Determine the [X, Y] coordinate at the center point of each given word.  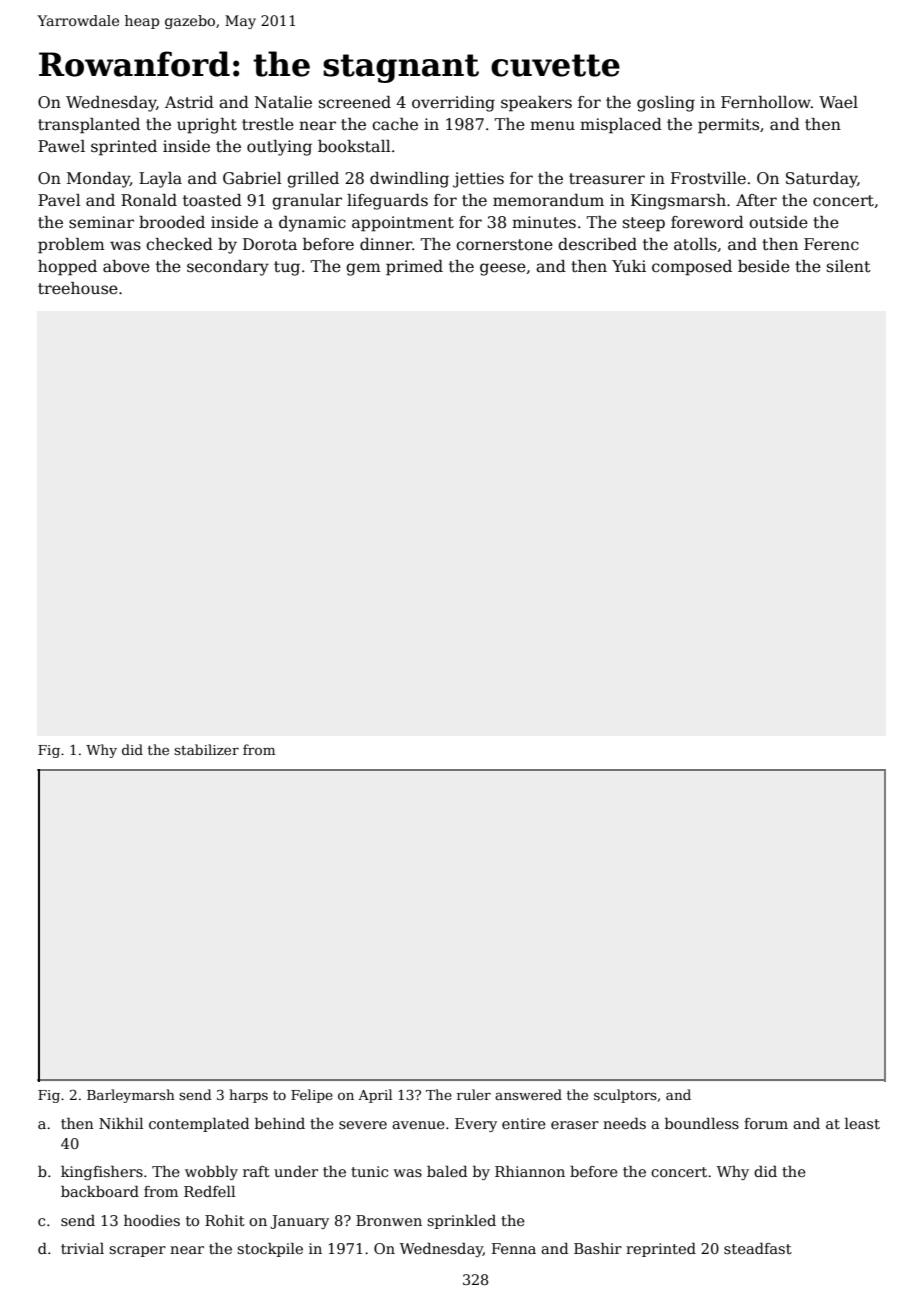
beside [764, 266]
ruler [474, 1094]
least [862, 1123]
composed [692, 268]
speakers [536, 104]
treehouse [78, 288]
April [375, 1096]
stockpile [270, 1249]
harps [248, 1096]
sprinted [124, 148]
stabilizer [206, 749]
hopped [67, 268]
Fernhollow [766, 102]
